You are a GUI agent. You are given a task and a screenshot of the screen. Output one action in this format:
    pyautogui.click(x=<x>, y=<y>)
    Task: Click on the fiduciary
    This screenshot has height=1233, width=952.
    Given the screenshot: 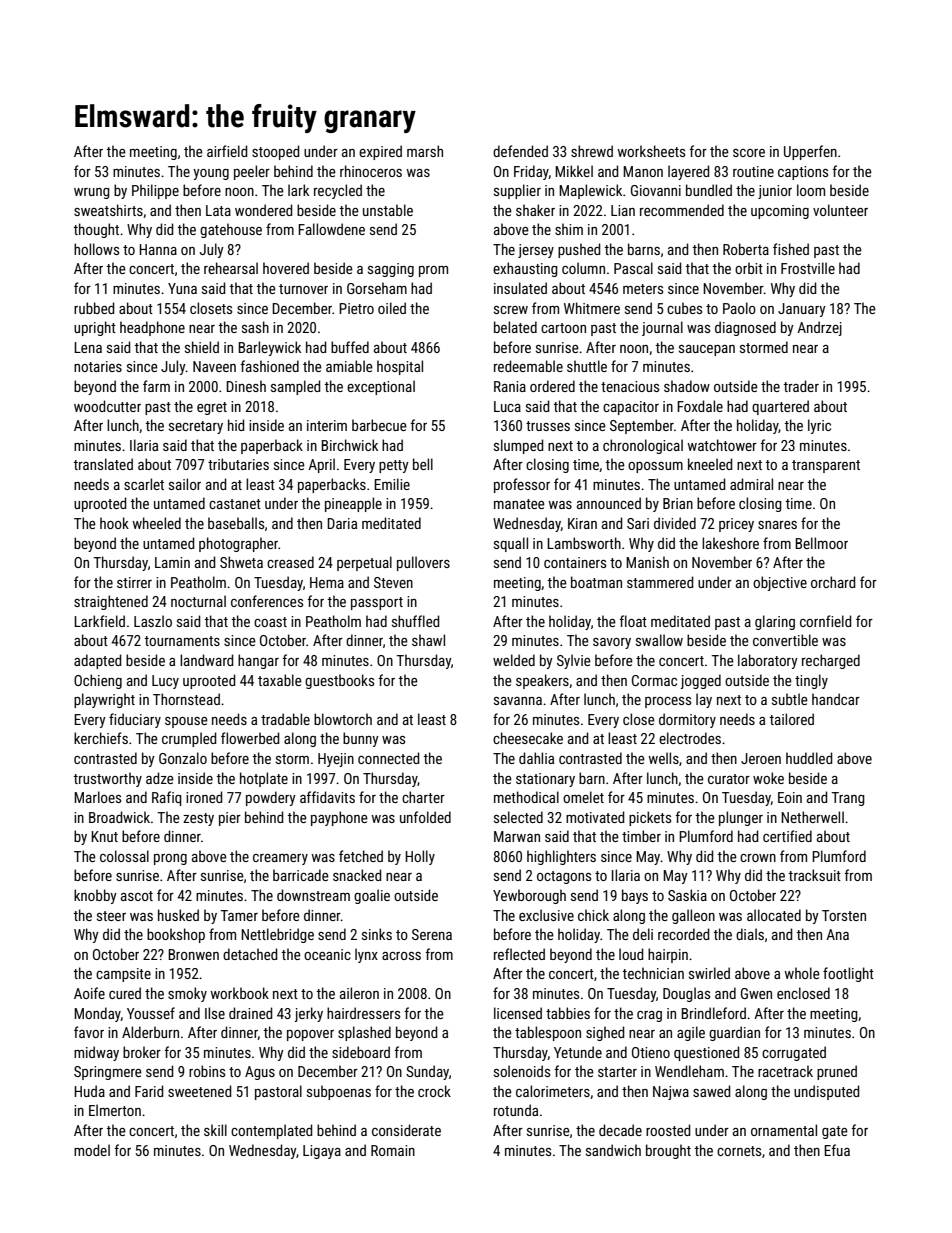 What is the action you would take?
    pyautogui.click(x=135, y=720)
